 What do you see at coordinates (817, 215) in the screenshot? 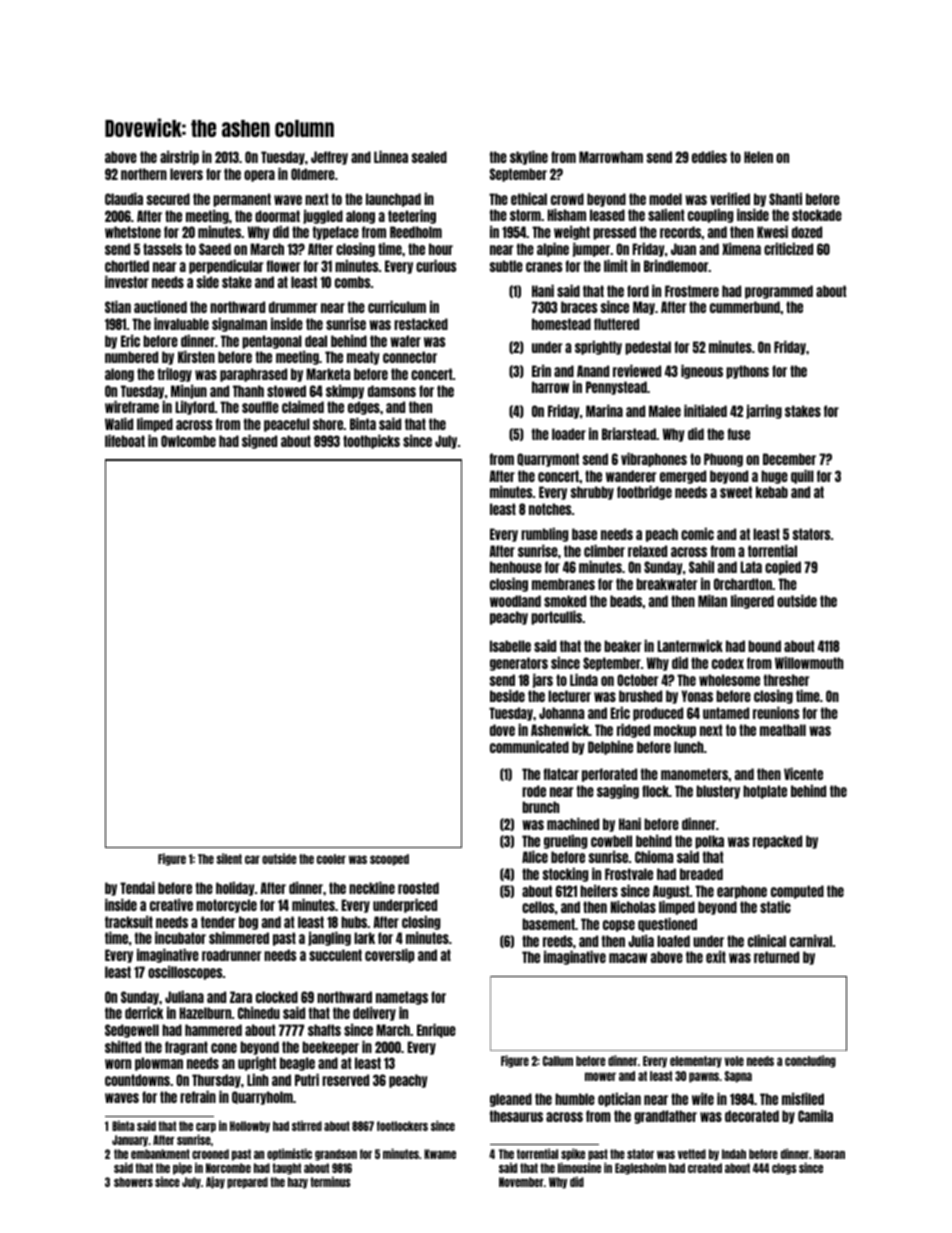
I see `stockade` at bounding box center [817, 215].
